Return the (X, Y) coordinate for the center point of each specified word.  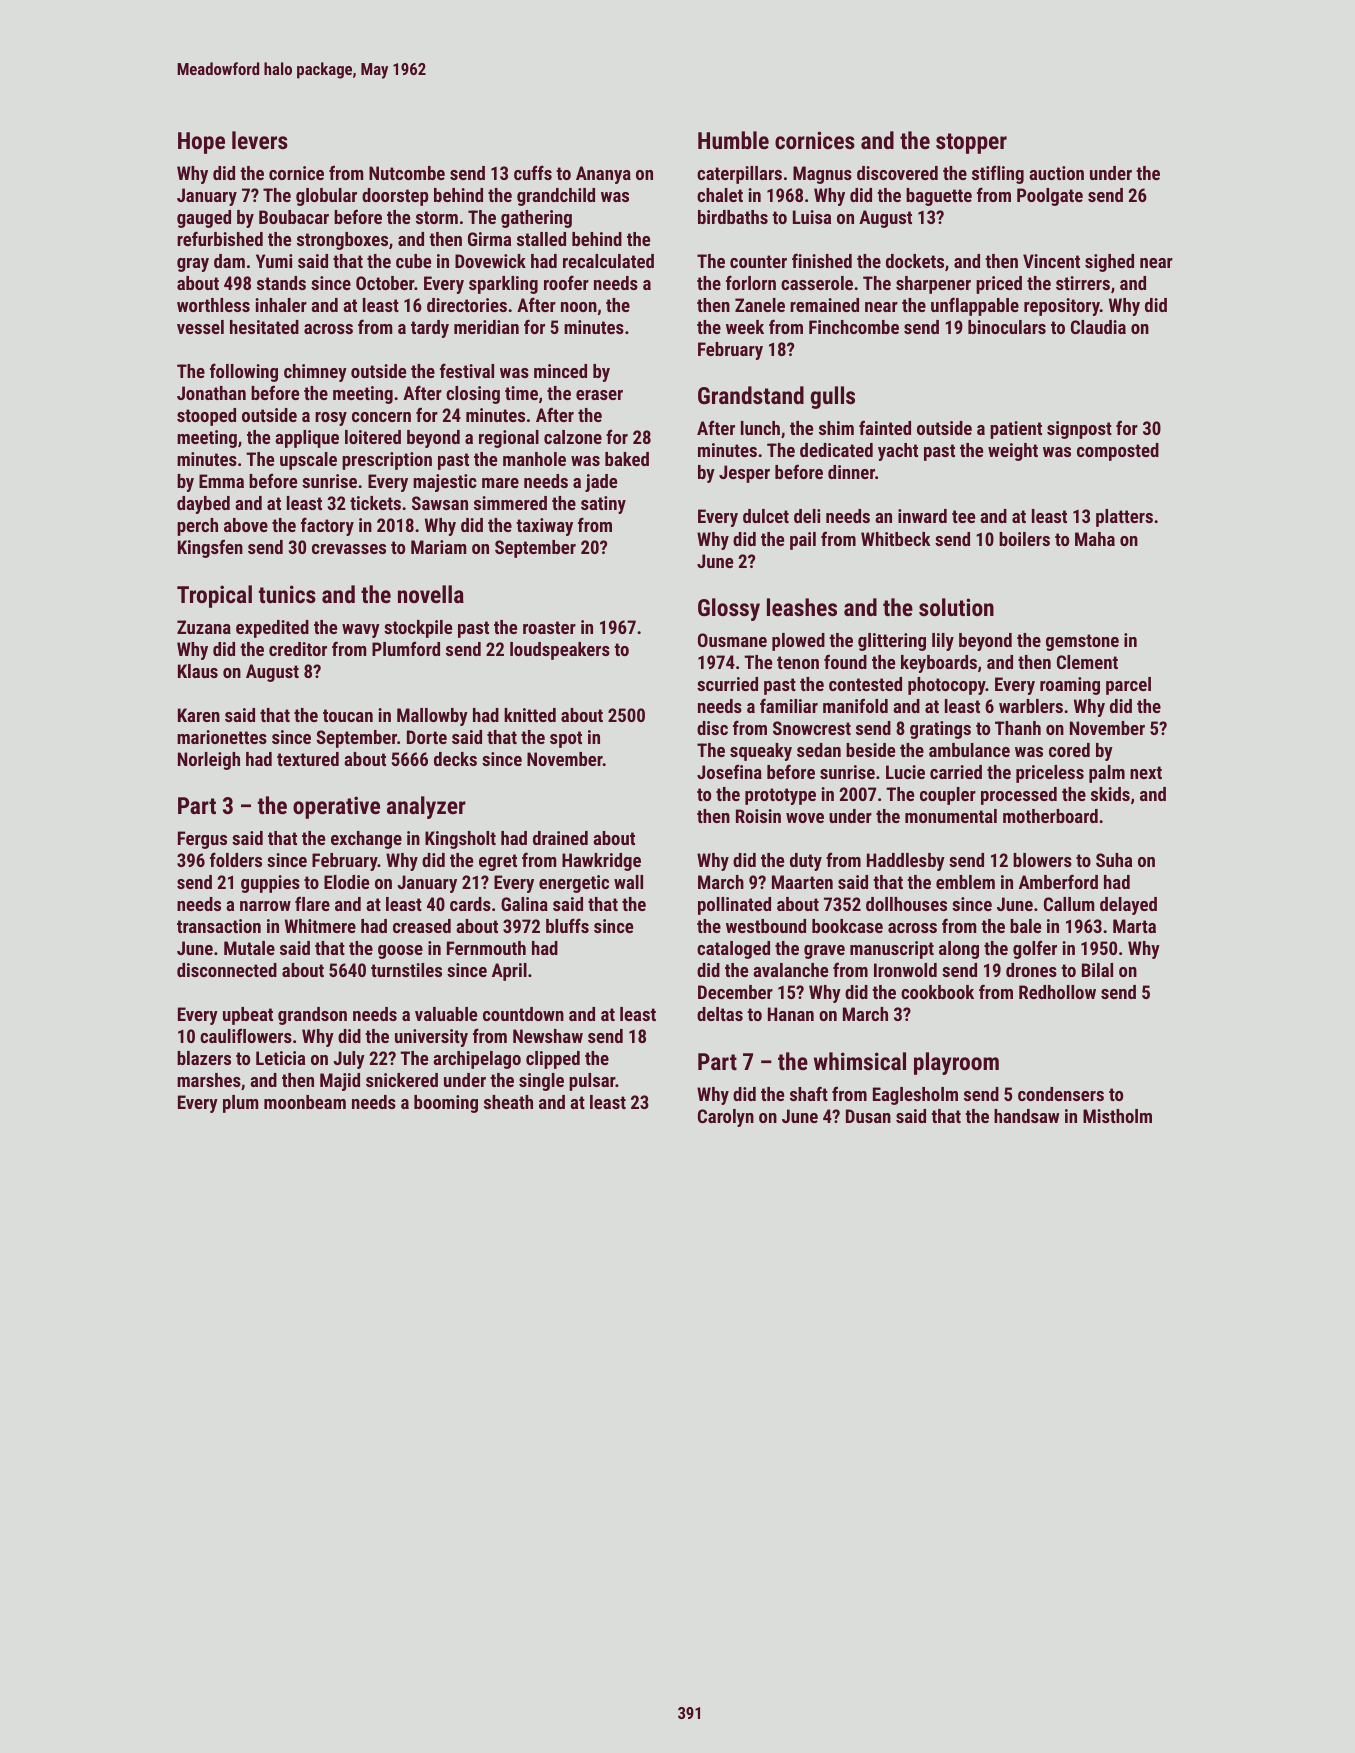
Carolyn (726, 1118)
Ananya (603, 175)
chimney (315, 373)
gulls (833, 397)
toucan (348, 715)
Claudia (1098, 327)
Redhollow (1057, 992)
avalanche (790, 970)
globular (326, 197)
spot (566, 739)
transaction (219, 926)
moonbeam (305, 1102)
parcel (1128, 686)
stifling (998, 174)
